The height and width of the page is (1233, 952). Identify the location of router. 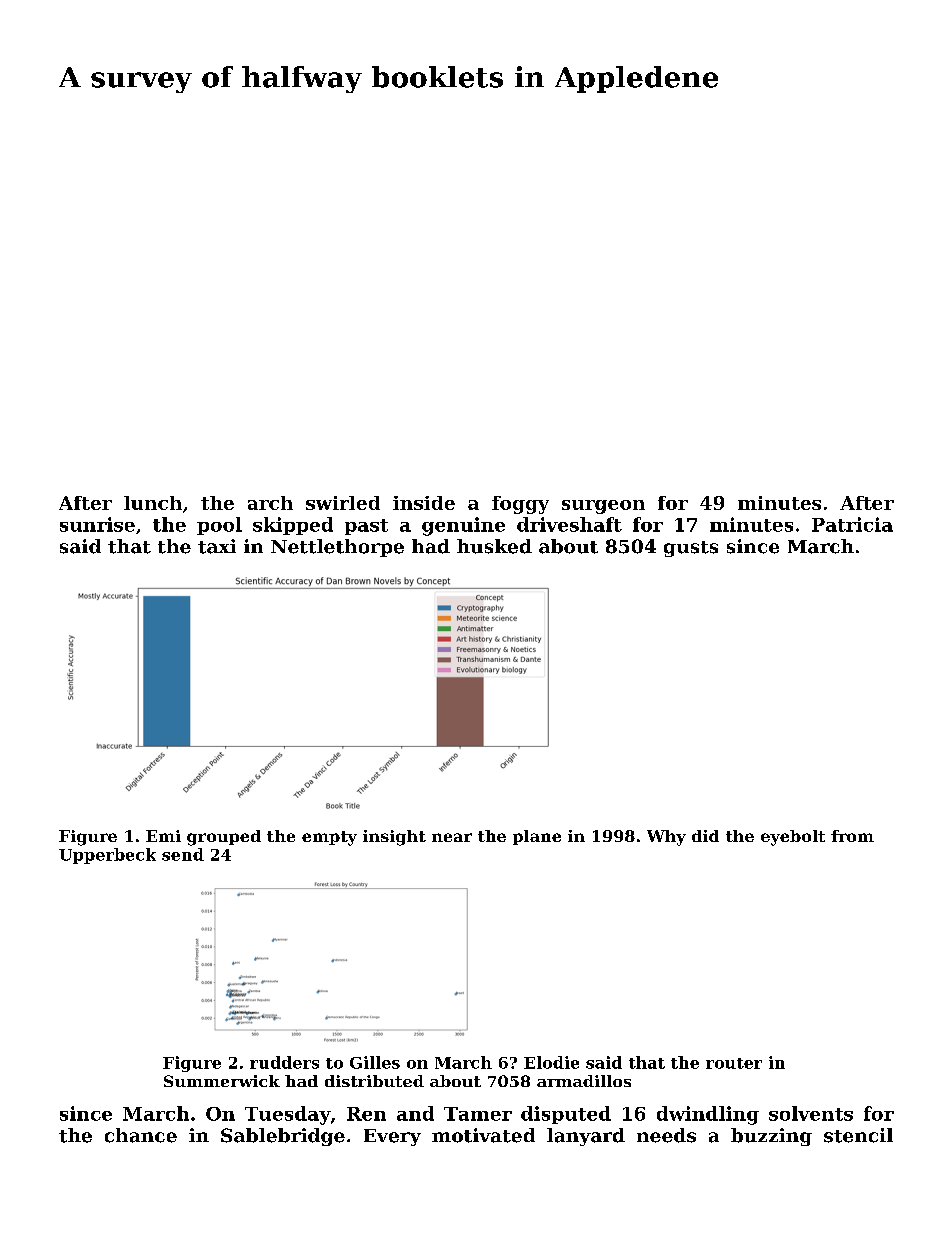
(734, 1063).
